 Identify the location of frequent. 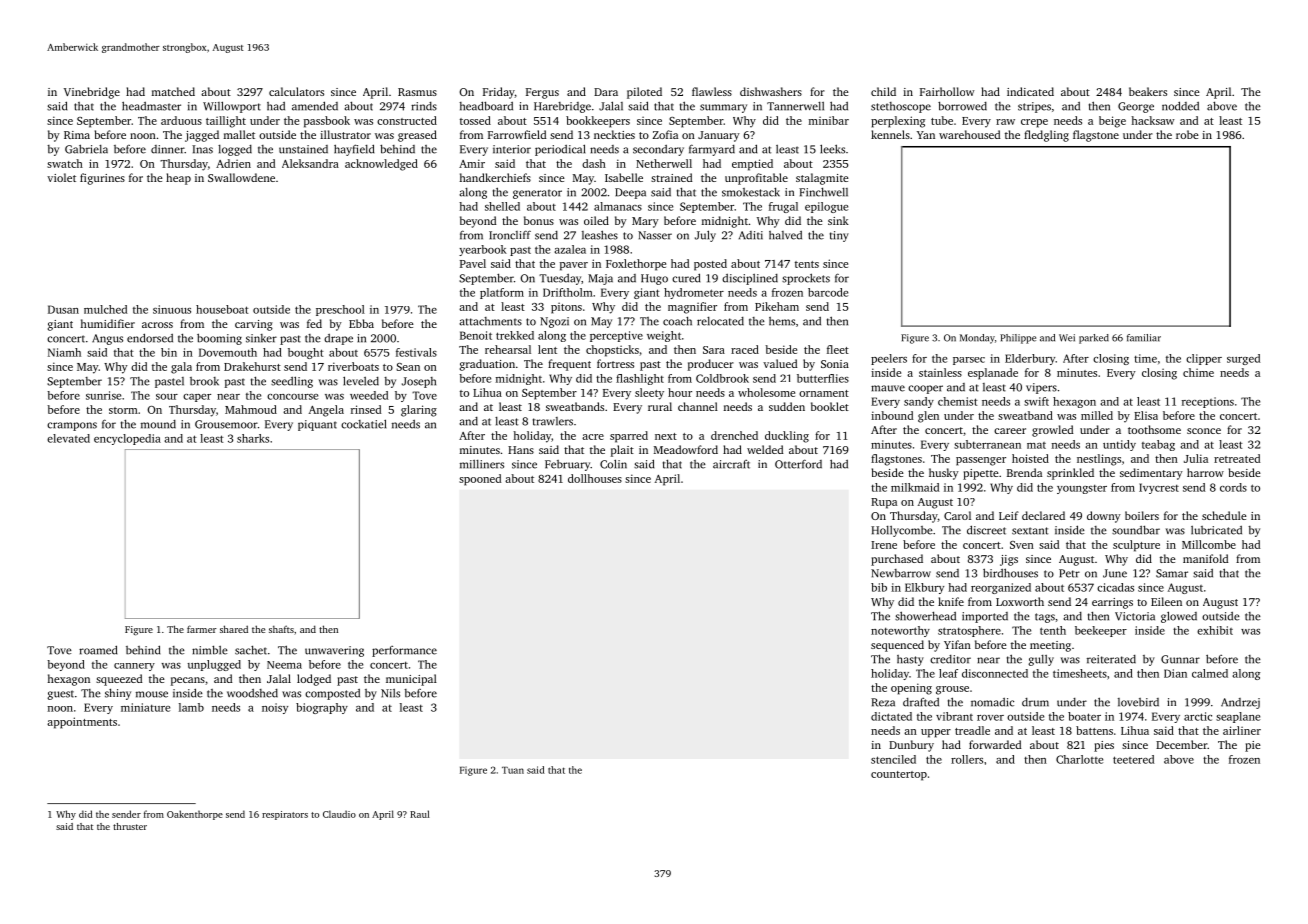
(569, 365).
